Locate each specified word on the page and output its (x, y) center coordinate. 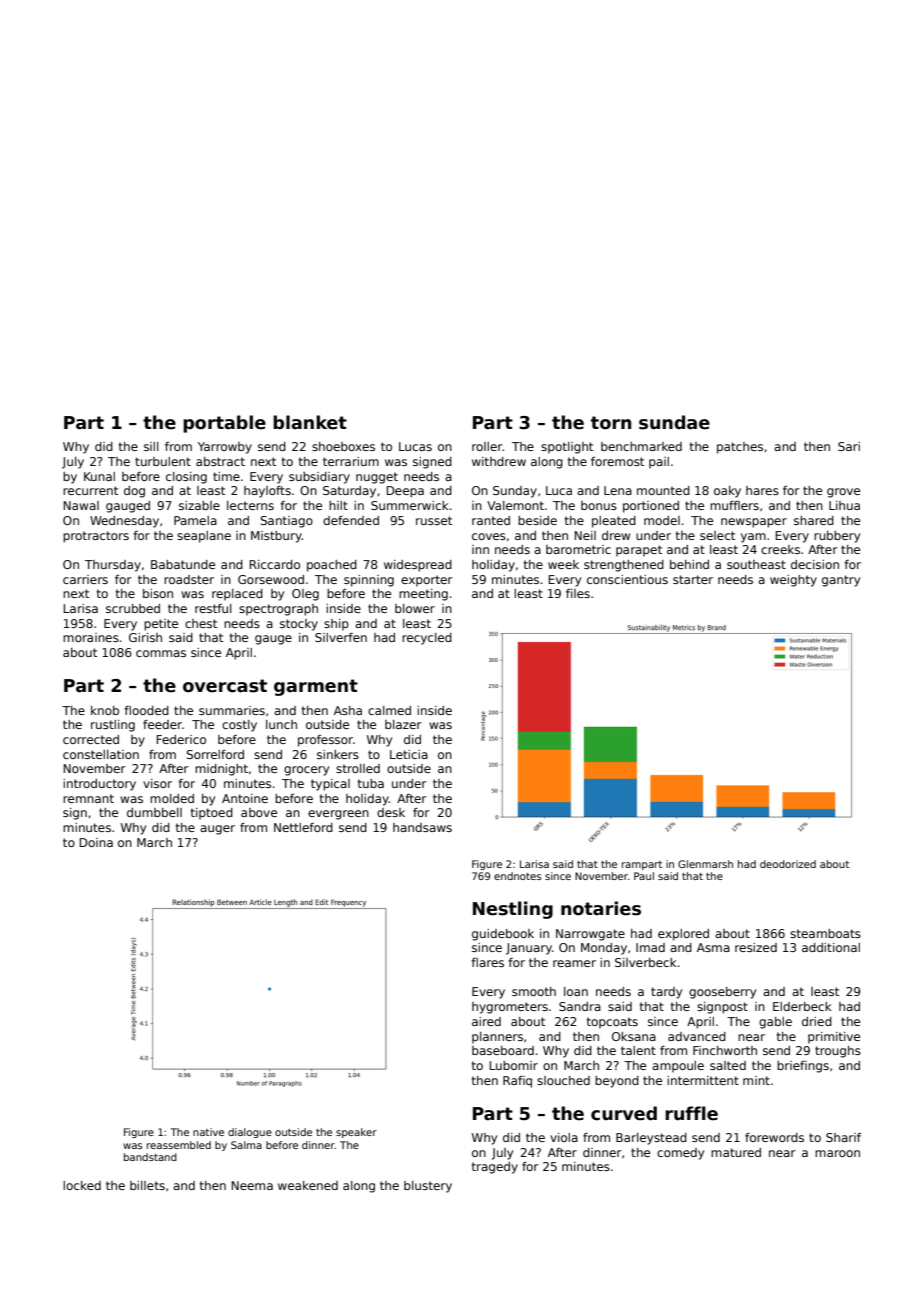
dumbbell (154, 812)
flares (487, 962)
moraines (91, 637)
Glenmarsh (705, 864)
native (208, 1132)
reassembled (179, 1145)
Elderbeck (802, 1006)
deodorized (788, 864)
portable (224, 424)
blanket (310, 422)
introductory (99, 785)
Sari (849, 446)
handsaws (422, 827)
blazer (403, 724)
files (578, 593)
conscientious (627, 579)
